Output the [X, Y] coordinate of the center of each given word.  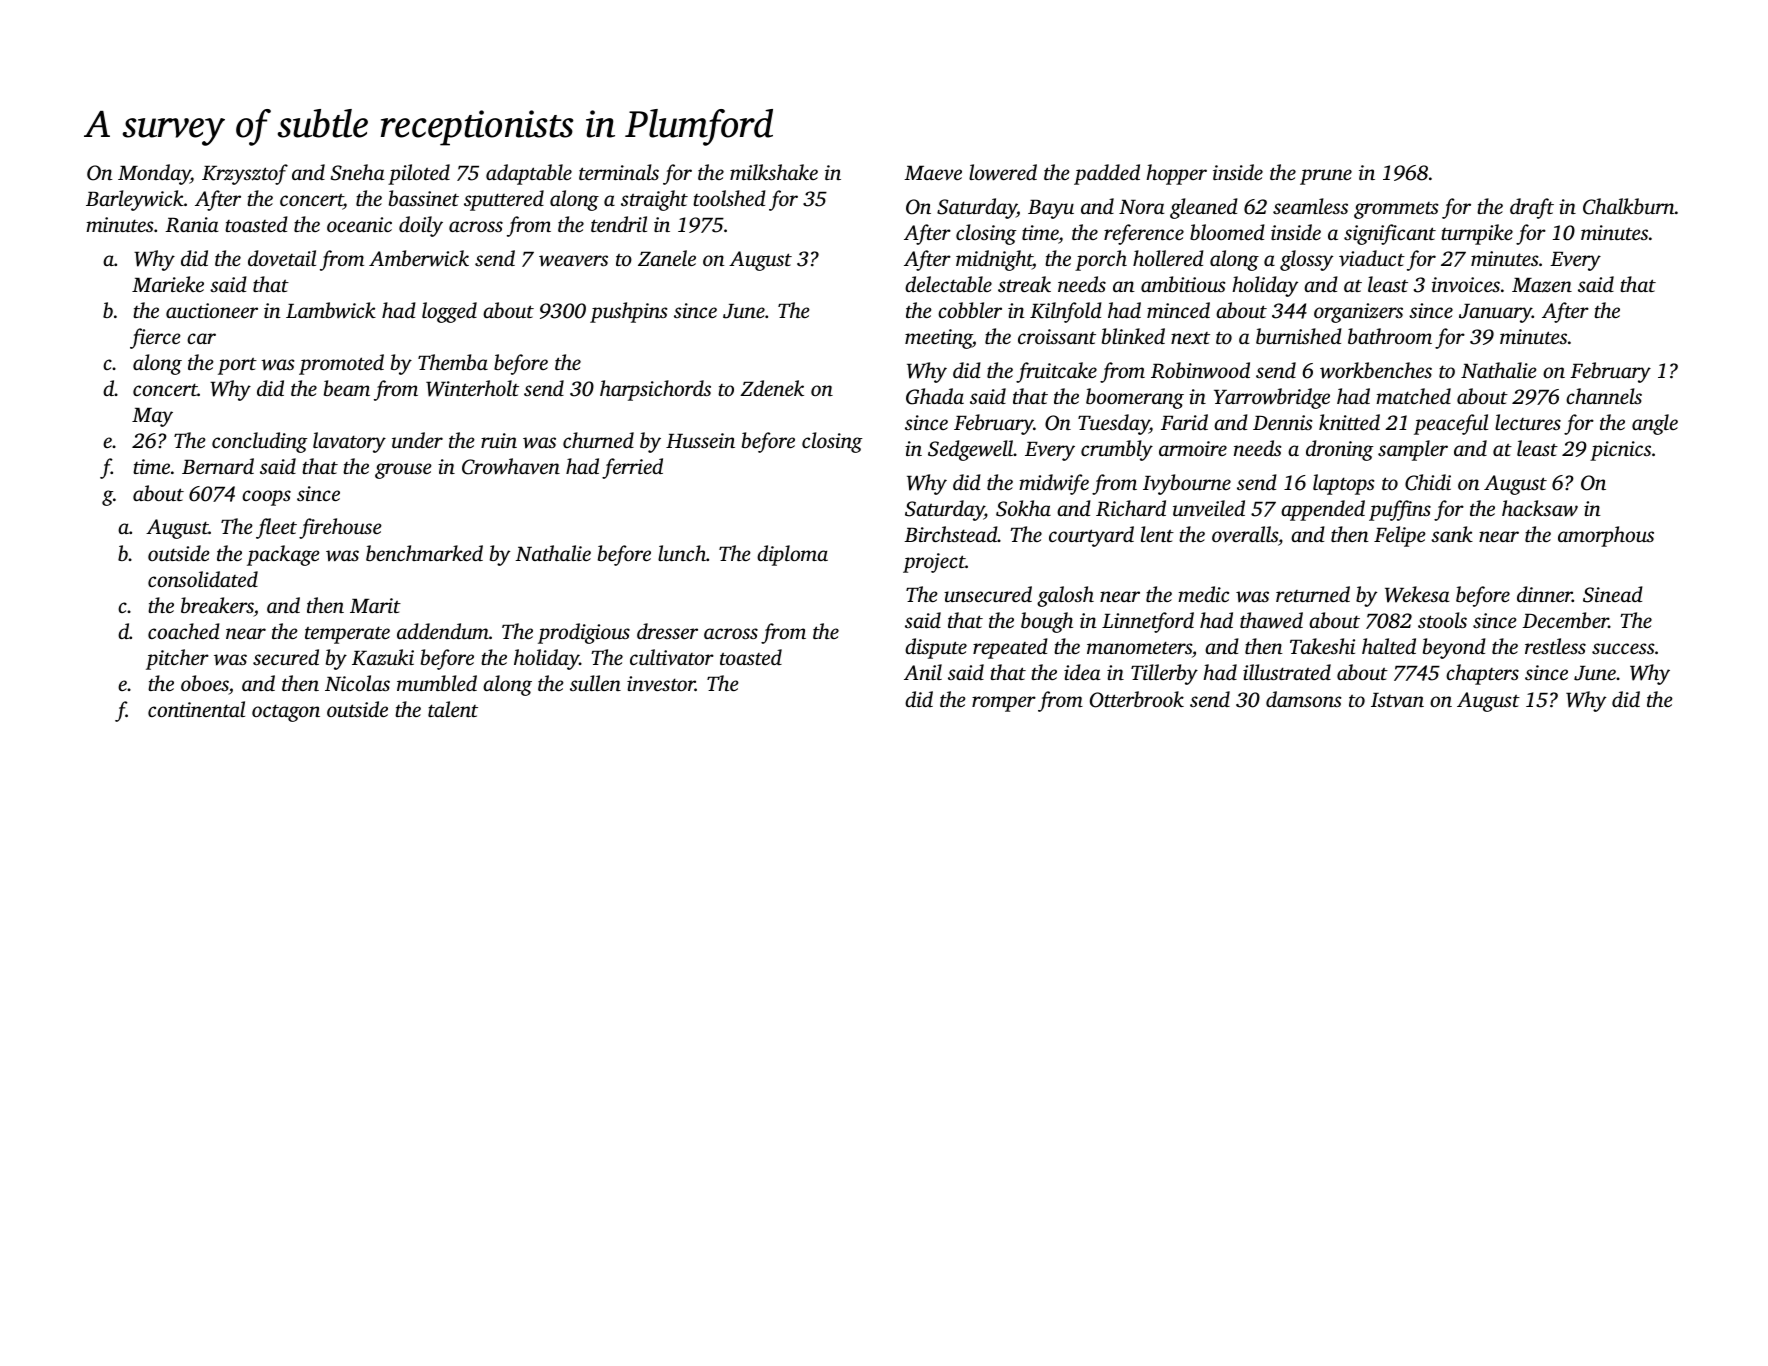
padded [1107, 174]
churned [598, 440]
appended [1323, 510]
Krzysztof [245, 174]
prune [1326, 177]
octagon [286, 713]
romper [1004, 704]
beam [347, 388]
